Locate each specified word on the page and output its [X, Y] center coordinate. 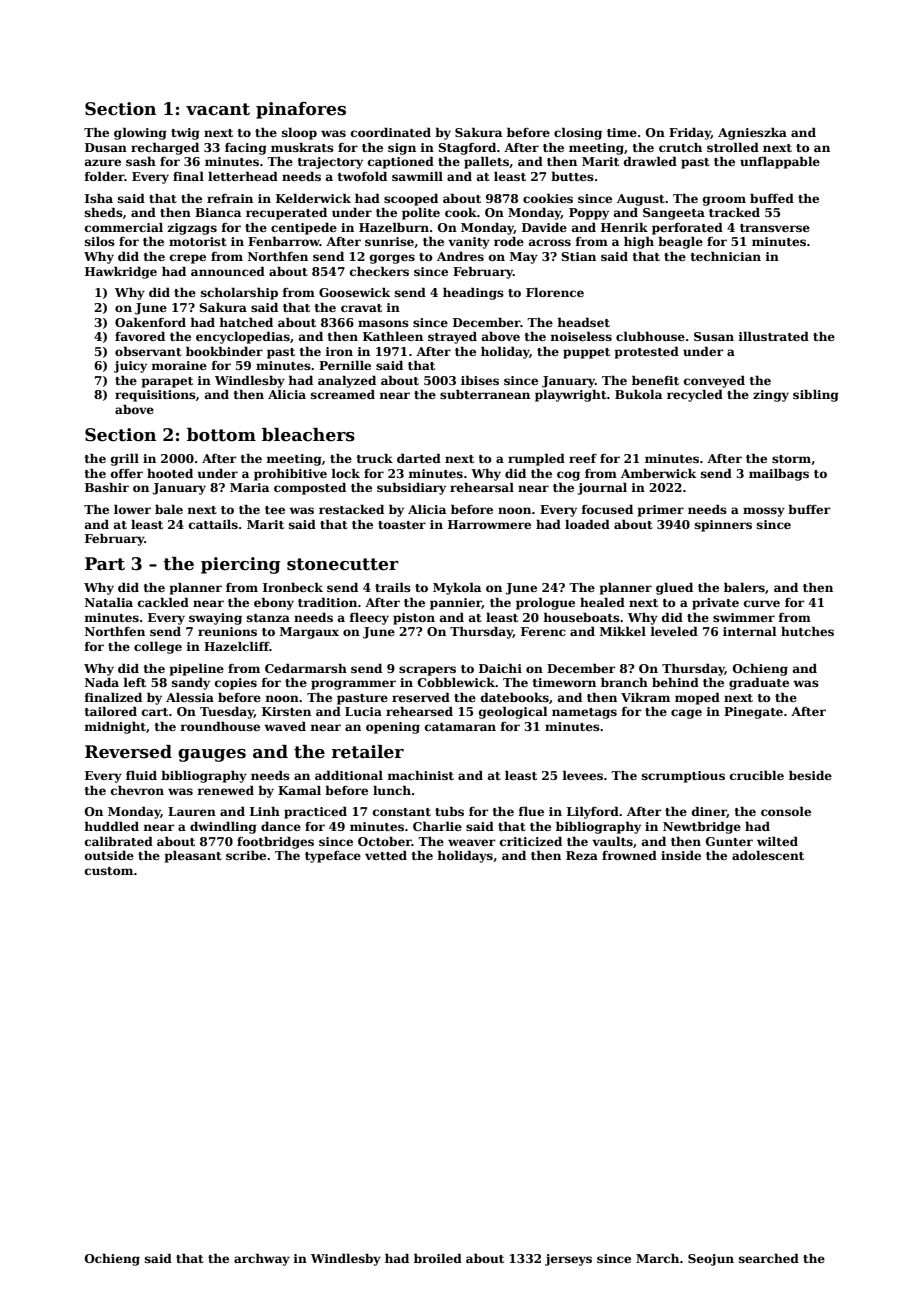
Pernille [345, 365]
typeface [333, 857]
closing [578, 133]
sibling [816, 395]
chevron [137, 790]
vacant [218, 109]
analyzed [347, 381]
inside [681, 855]
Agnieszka [752, 133]
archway [262, 1259]
